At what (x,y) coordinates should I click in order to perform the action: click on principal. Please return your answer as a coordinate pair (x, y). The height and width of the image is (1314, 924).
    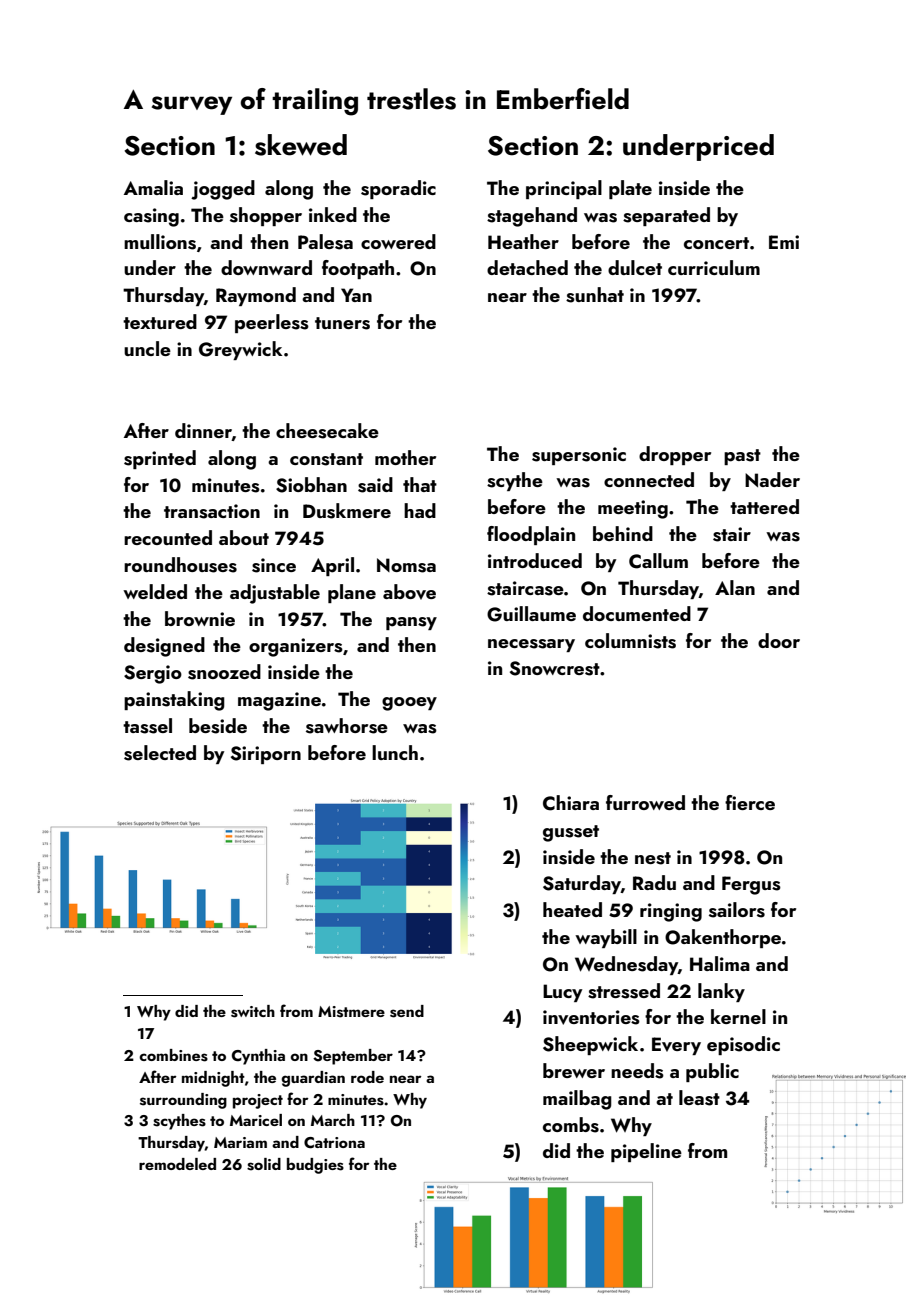
    Looking at the image, I should click on (564, 189).
